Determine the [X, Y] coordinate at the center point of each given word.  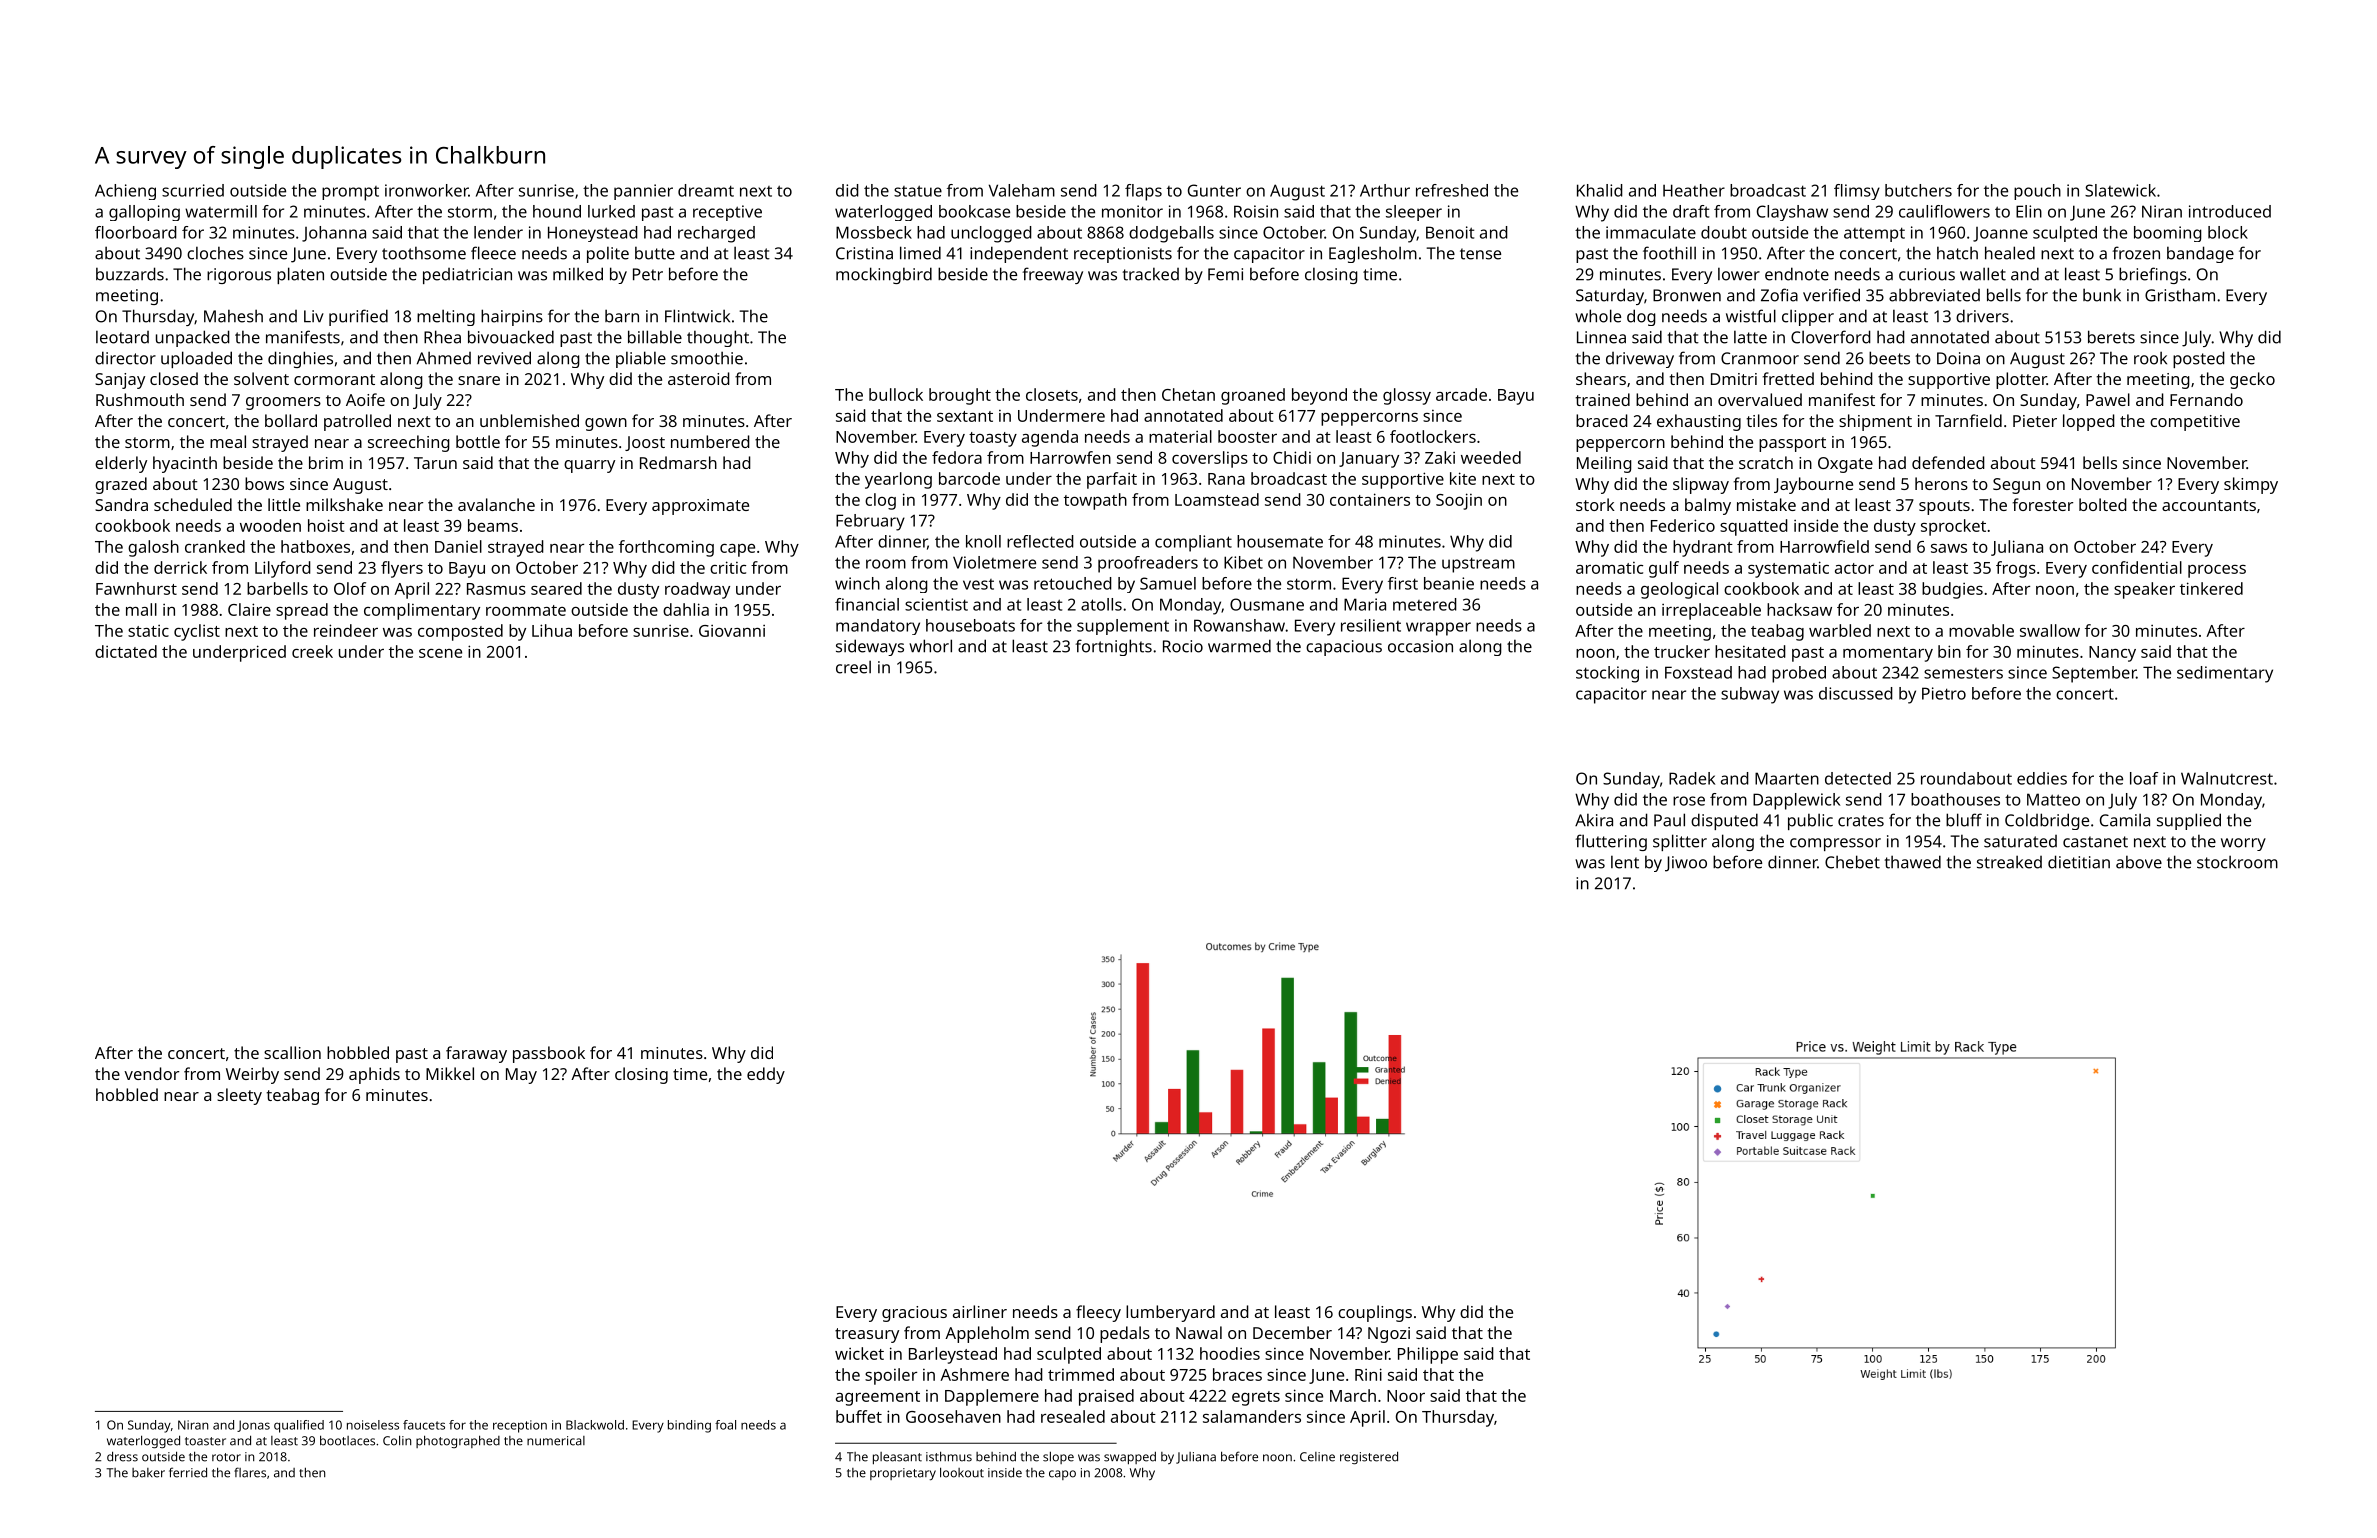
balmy [1708, 506]
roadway [697, 590]
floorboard [136, 232]
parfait [1112, 480]
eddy [766, 1075]
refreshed [1452, 190]
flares [250, 1472]
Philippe [1428, 1355]
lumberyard [1170, 1313]
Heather [1694, 190]
